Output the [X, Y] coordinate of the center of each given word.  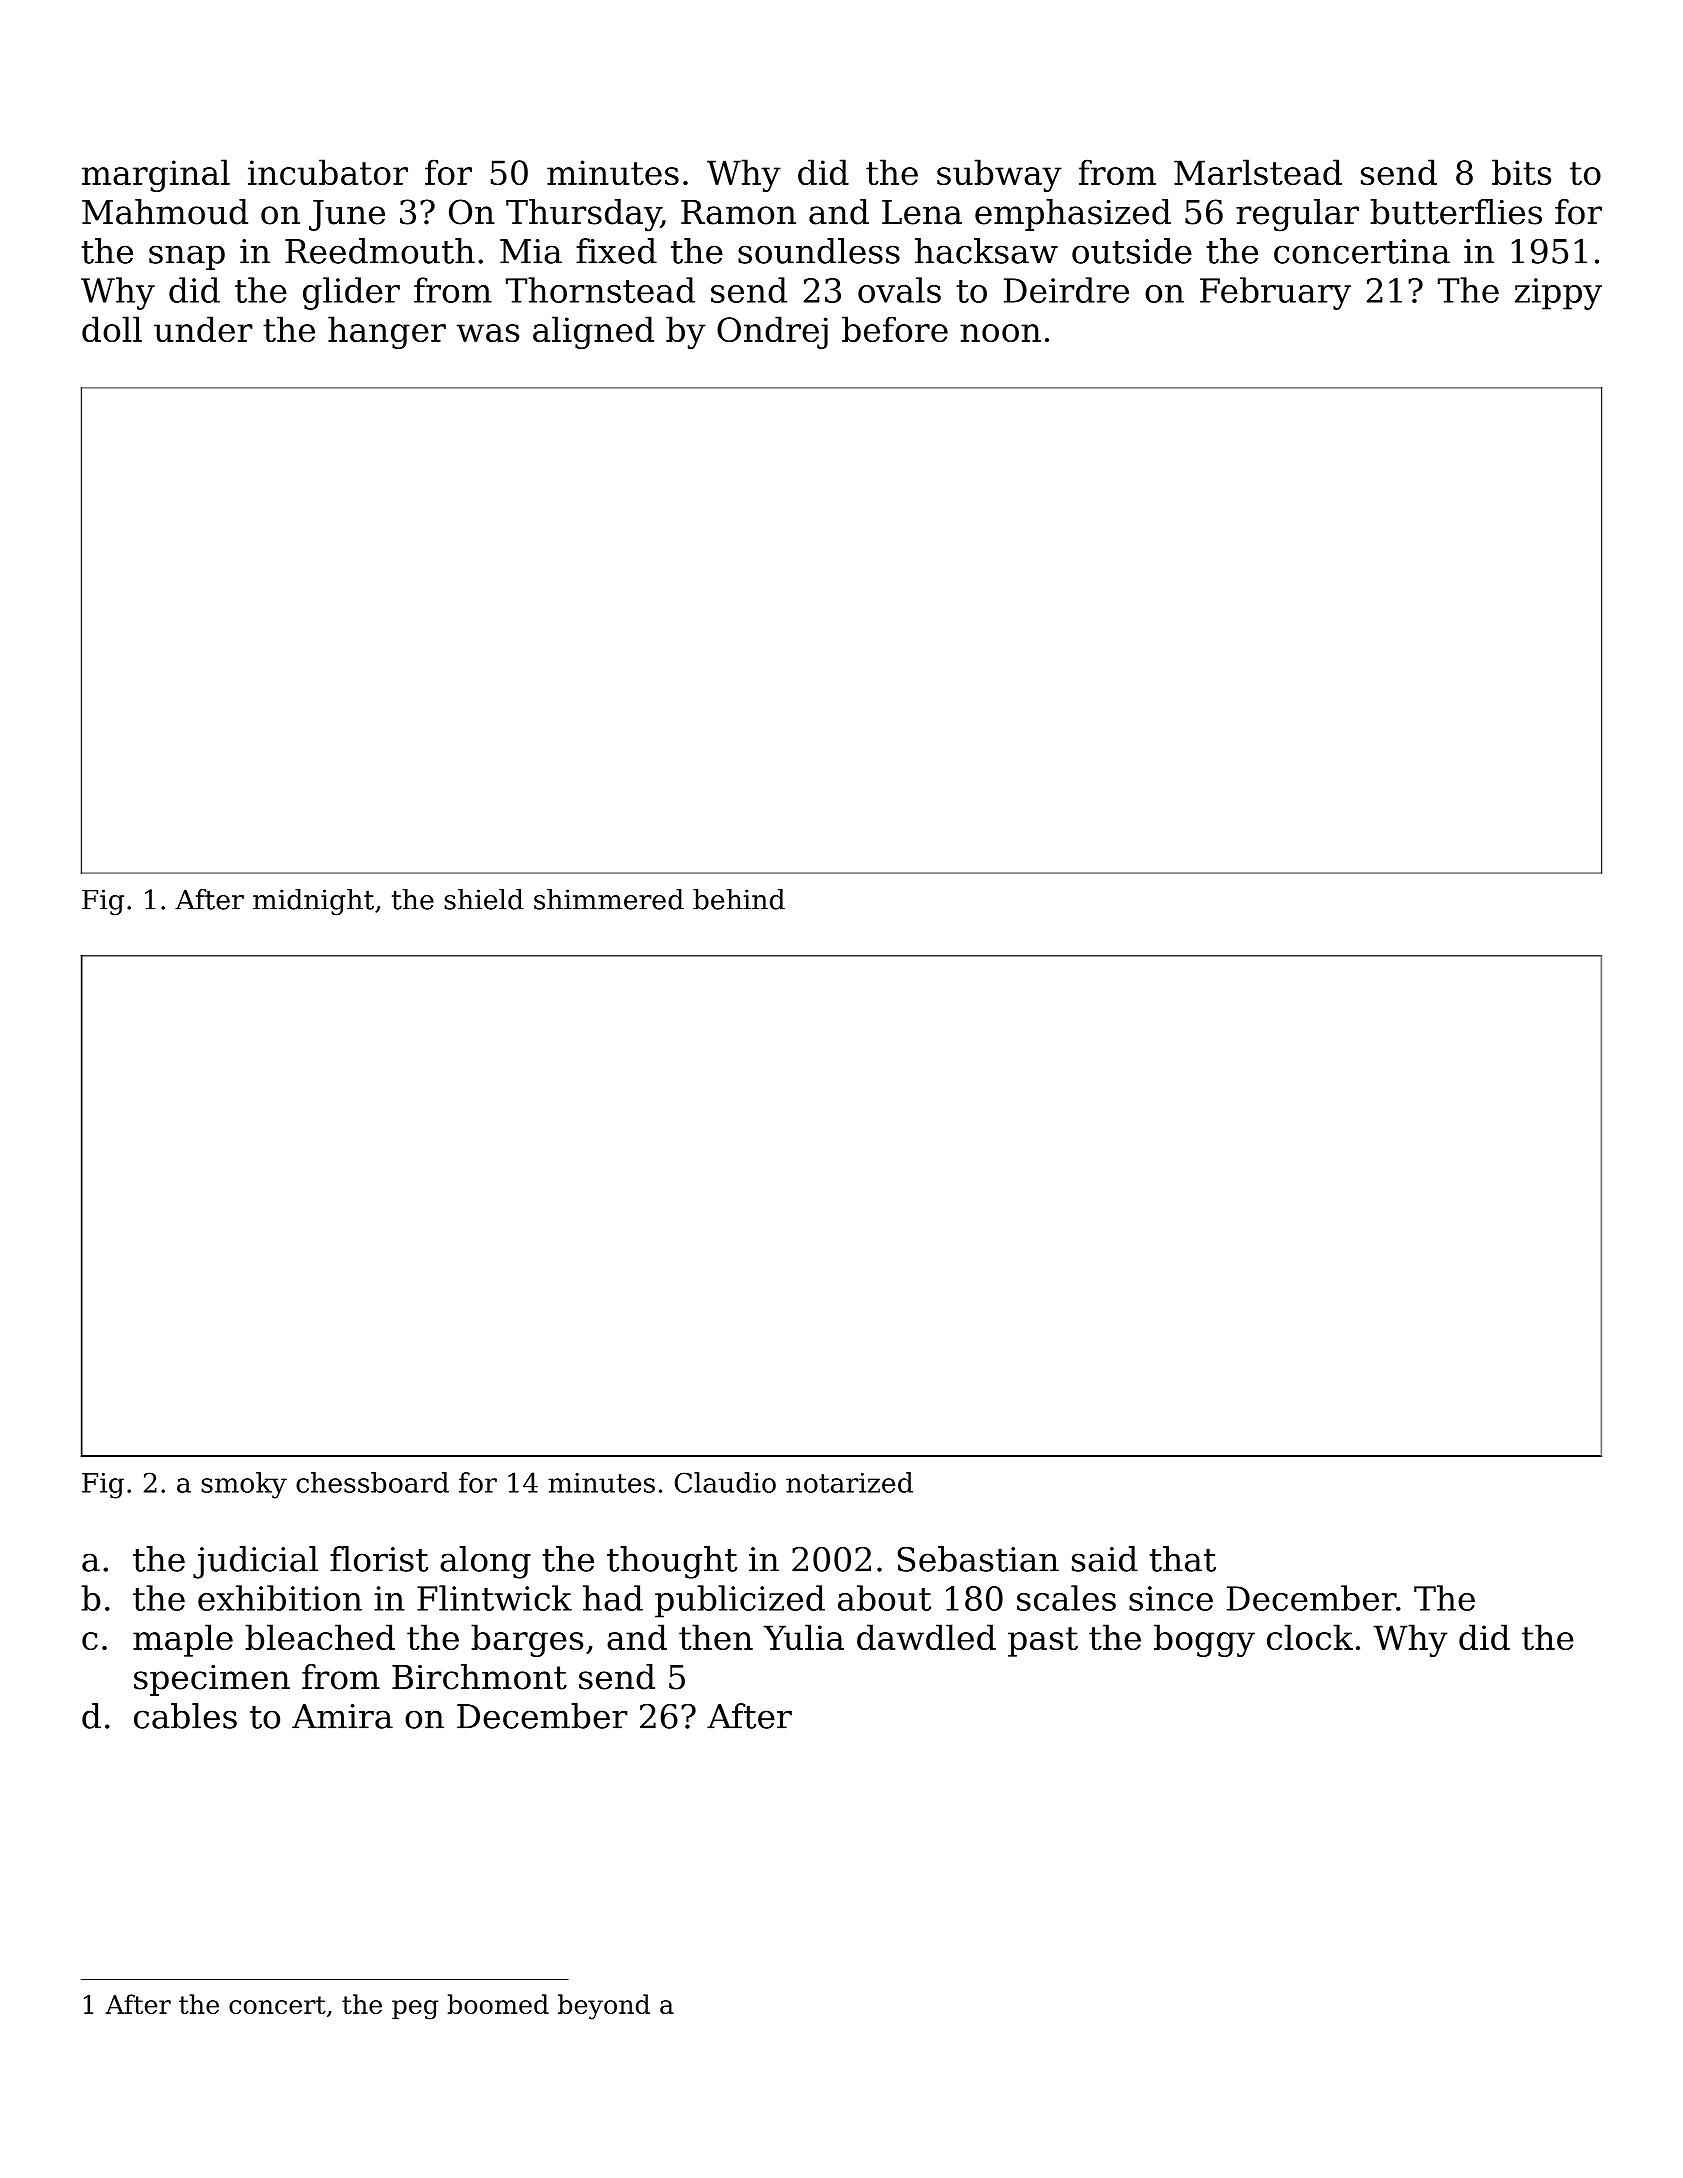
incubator [328, 172]
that [1182, 1559]
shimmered [609, 899]
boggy [1204, 1640]
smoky [244, 1485]
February [1275, 293]
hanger [387, 332]
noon [1000, 333]
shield [484, 899]
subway [999, 175]
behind [739, 899]
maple [183, 1640]
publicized [740, 1601]
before [895, 329]
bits [1521, 172]
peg [415, 2010]
